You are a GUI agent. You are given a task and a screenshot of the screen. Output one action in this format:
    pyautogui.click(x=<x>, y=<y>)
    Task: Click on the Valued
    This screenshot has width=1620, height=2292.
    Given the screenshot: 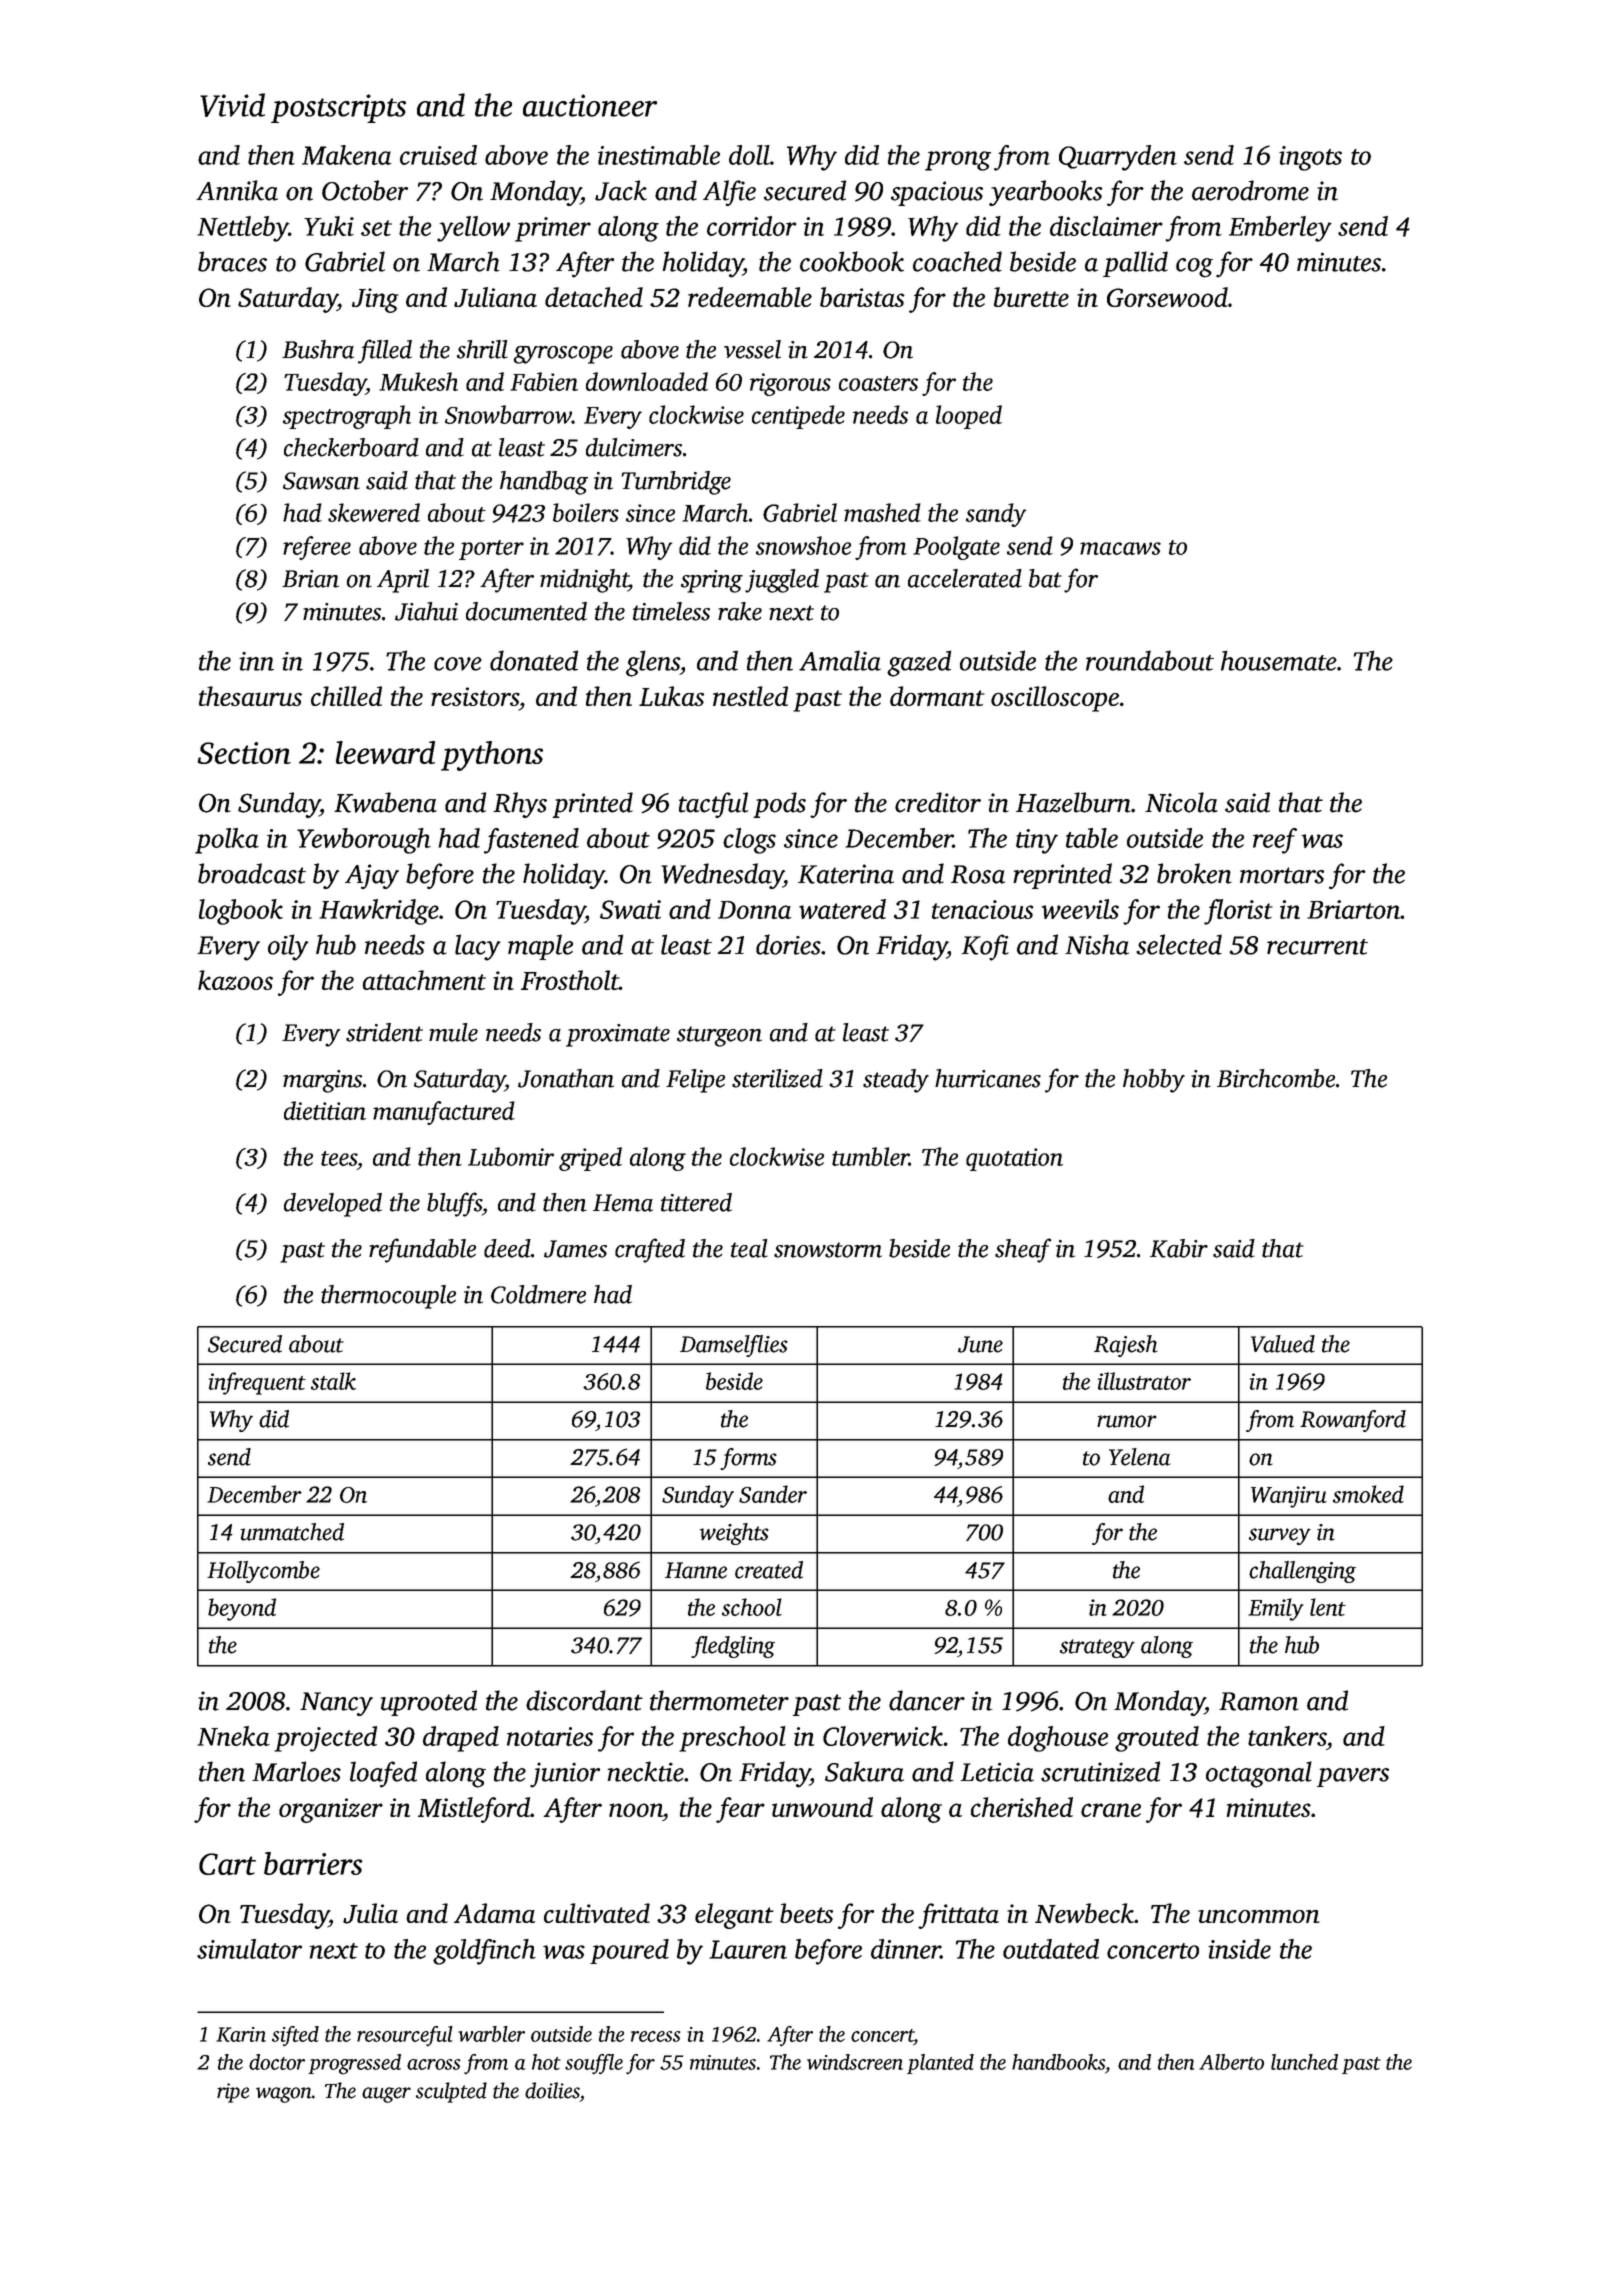 What is the action you would take?
    pyautogui.click(x=1283, y=1344)
